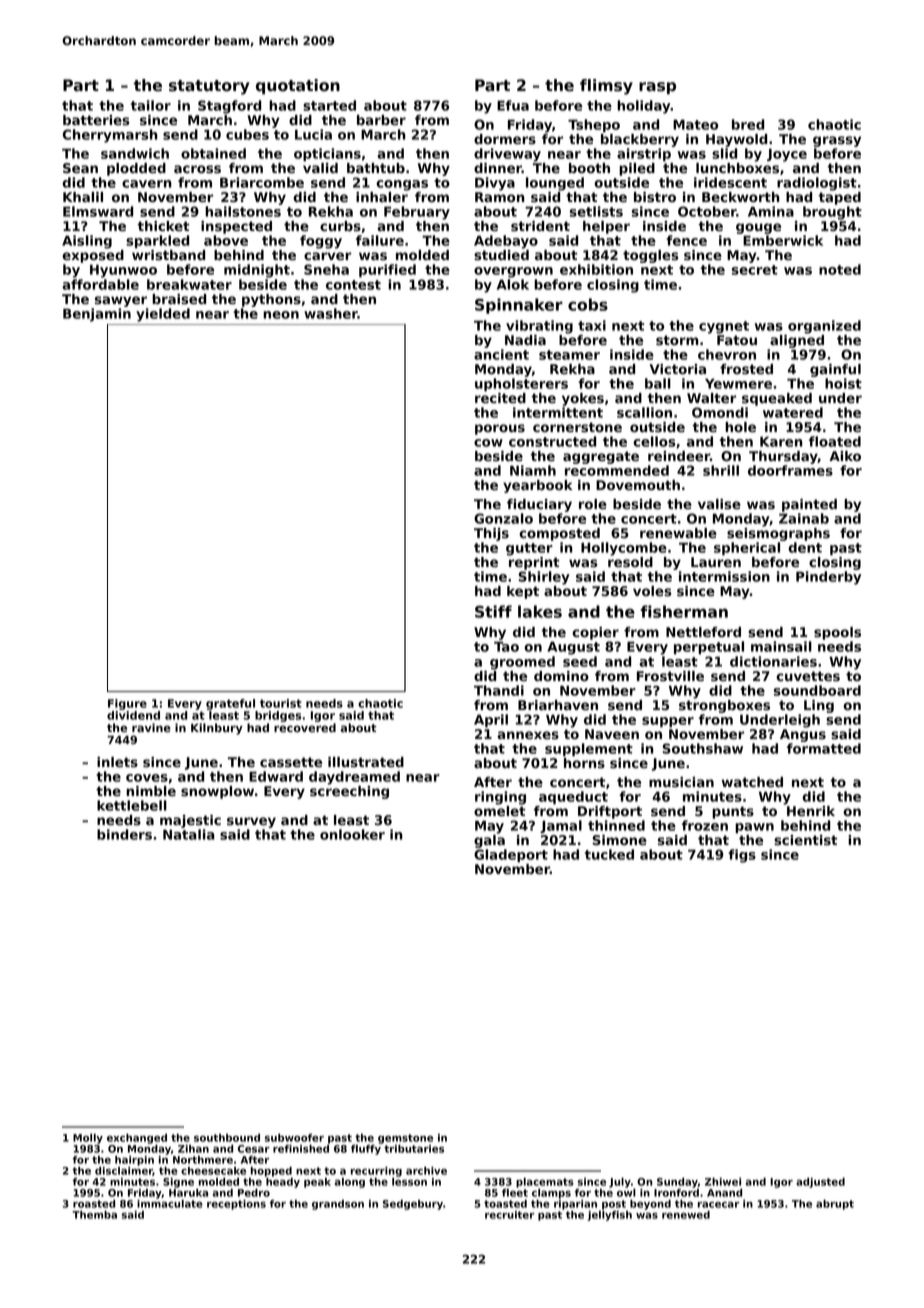 The width and height of the screenshot is (924, 1308). I want to click on Gladeport, so click(511, 855).
